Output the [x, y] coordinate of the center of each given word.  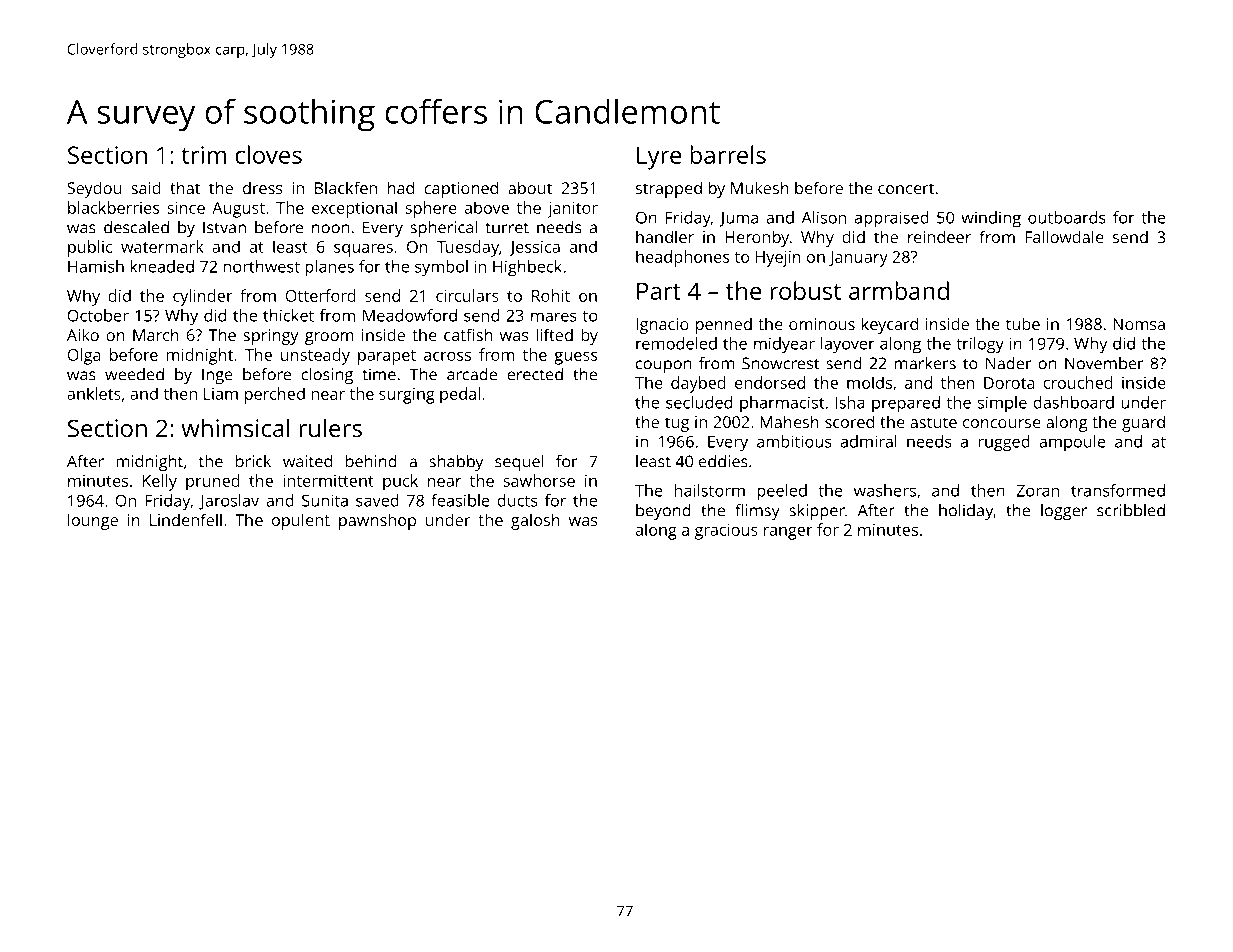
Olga [84, 356]
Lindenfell [186, 519]
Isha [850, 402]
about [530, 187]
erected [535, 374]
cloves [268, 154]
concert [906, 188]
